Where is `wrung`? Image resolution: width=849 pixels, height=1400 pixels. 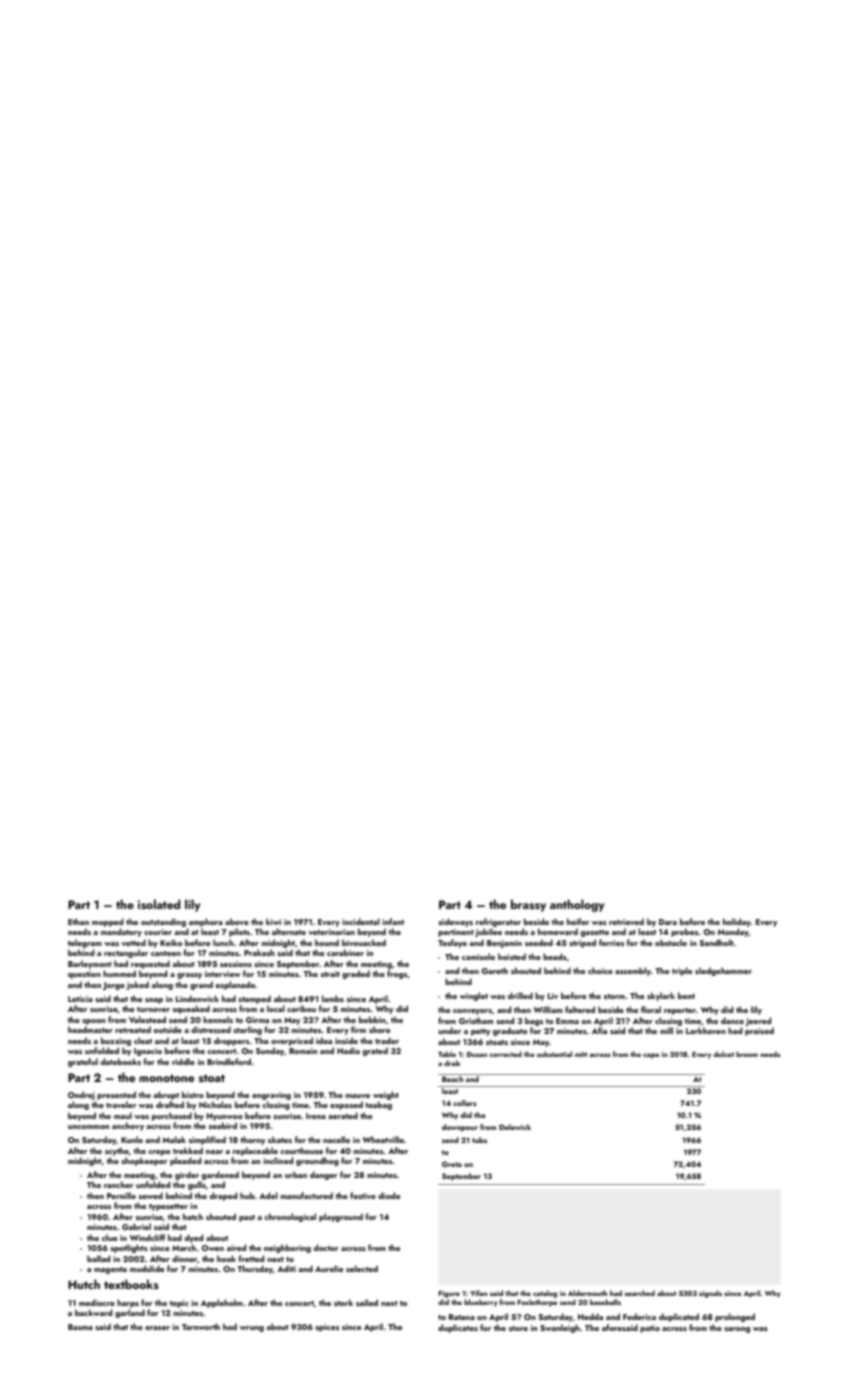 wrung is located at coordinates (252, 1329).
